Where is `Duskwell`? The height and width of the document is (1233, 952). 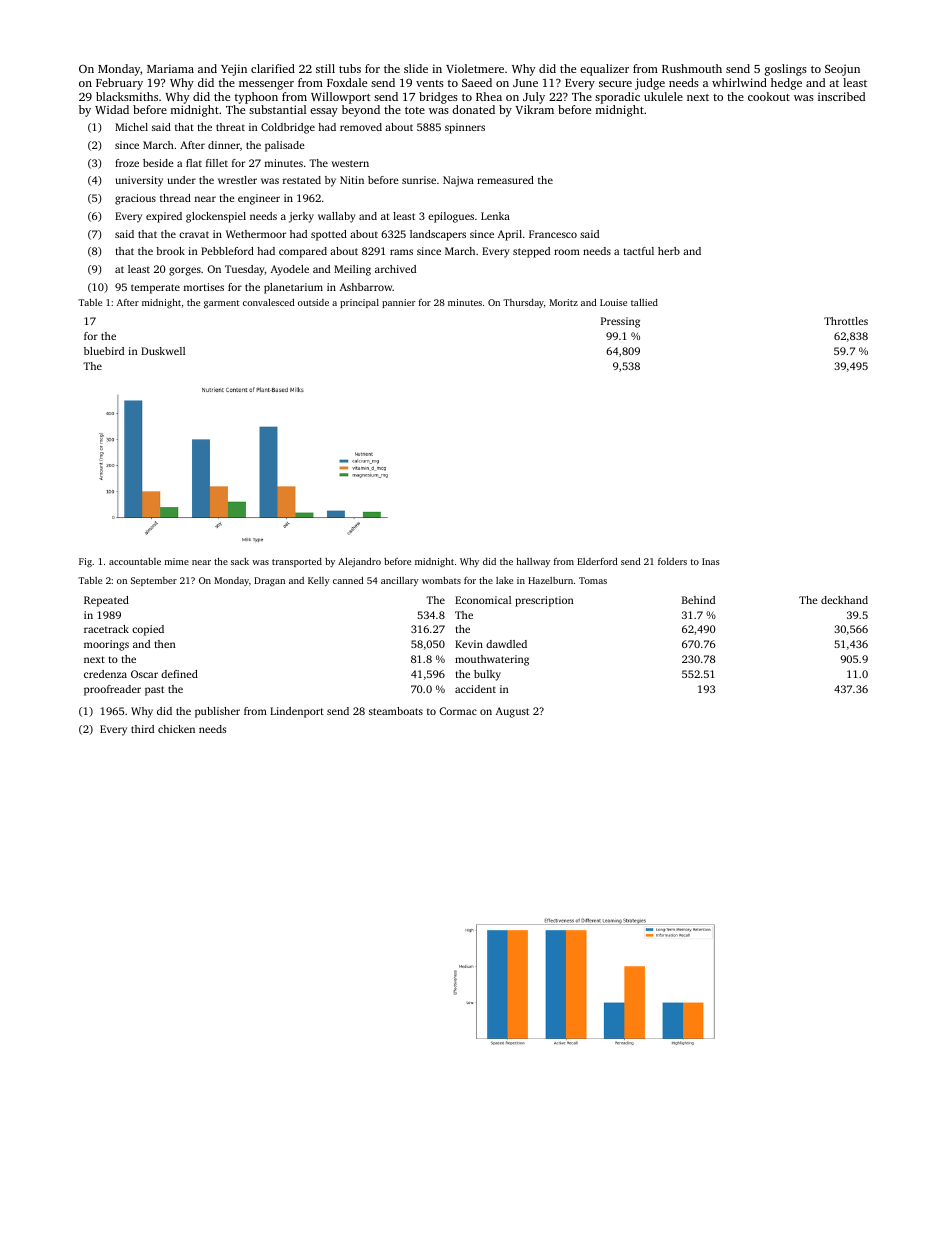
Duskwell is located at coordinates (163, 351).
